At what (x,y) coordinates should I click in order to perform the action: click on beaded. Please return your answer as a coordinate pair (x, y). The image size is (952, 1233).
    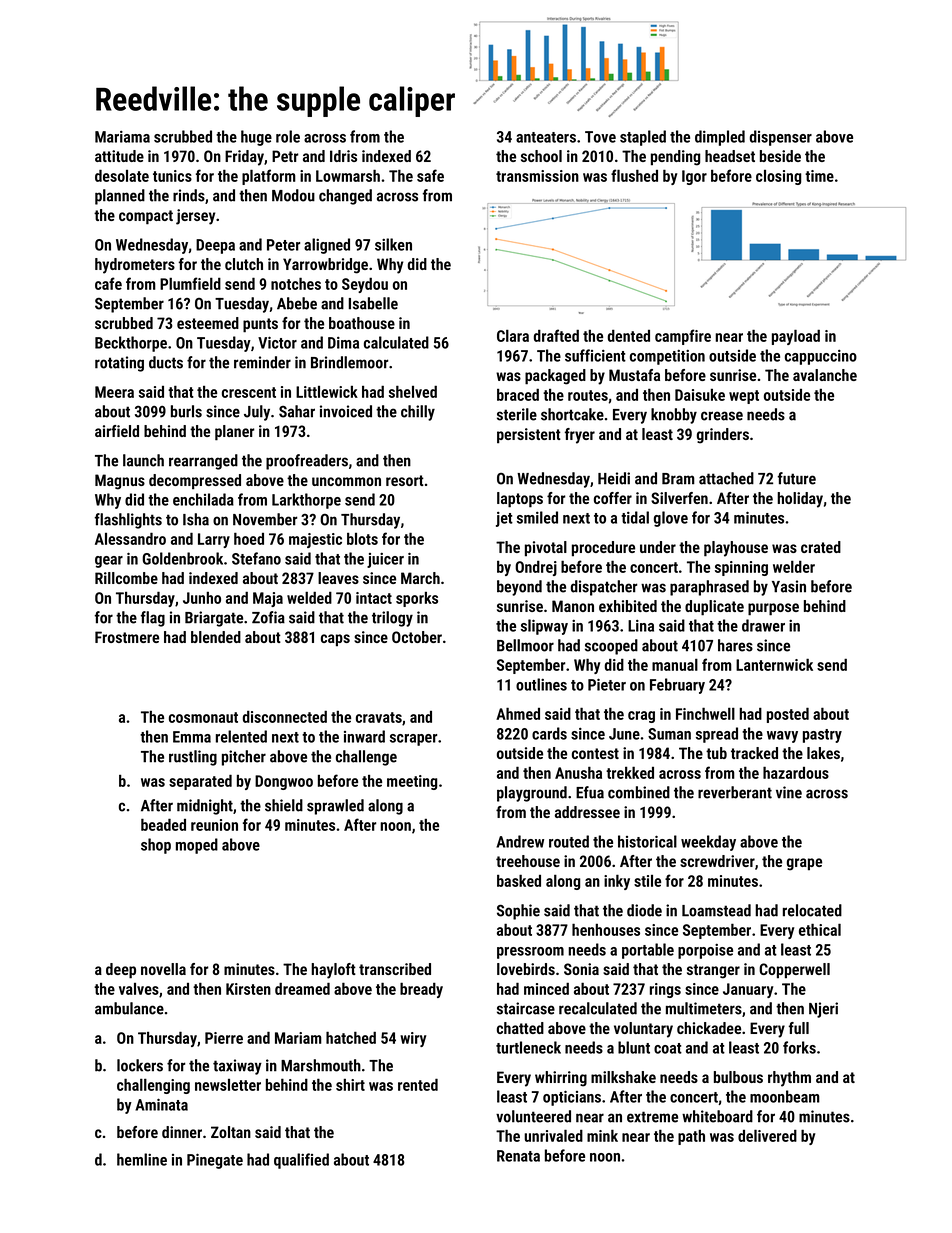
    Looking at the image, I should click on (163, 824).
